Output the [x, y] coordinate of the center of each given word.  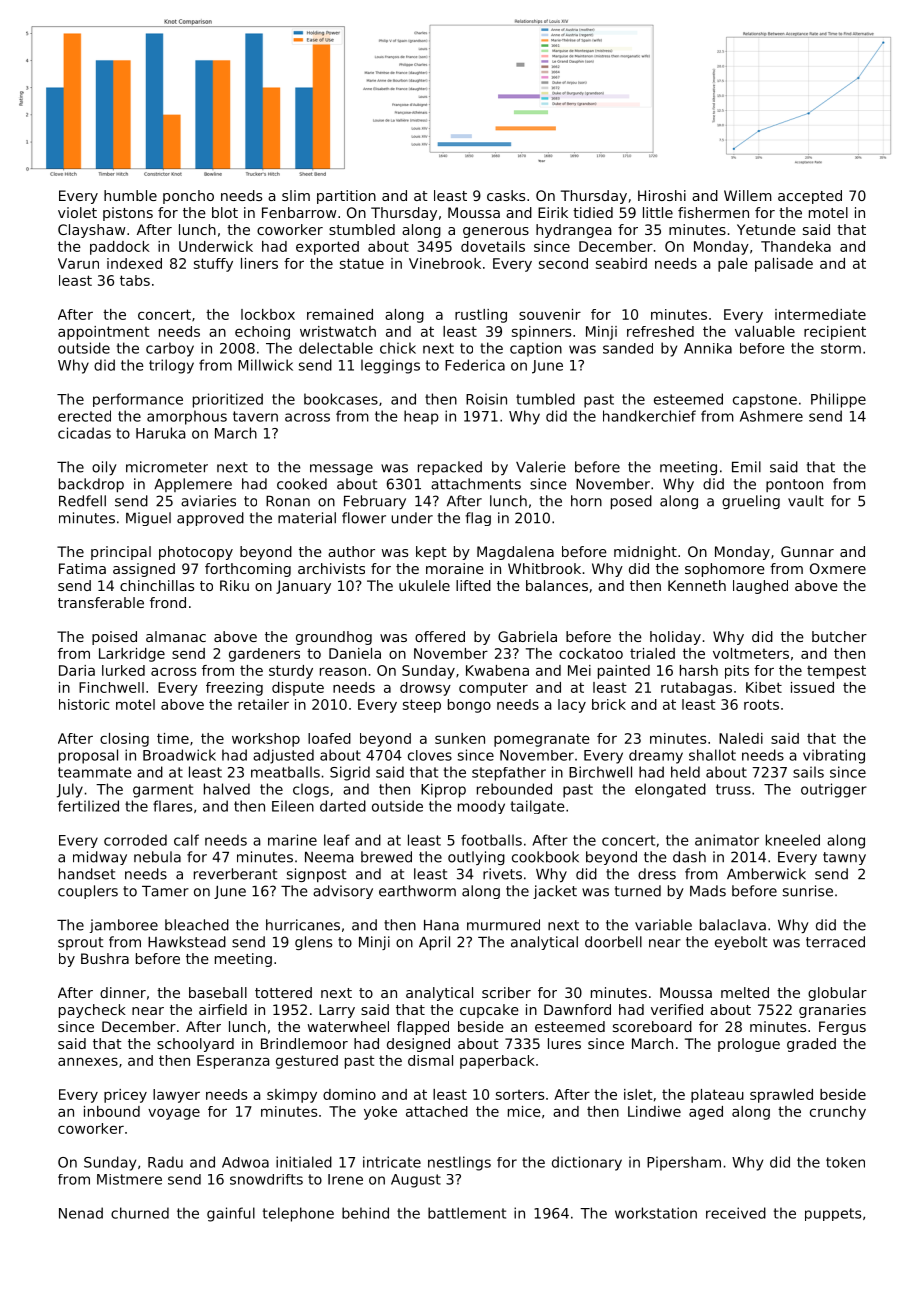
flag [478, 519]
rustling [481, 316]
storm [841, 348]
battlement [467, 1213]
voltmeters [751, 653]
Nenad [81, 1213]
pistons [128, 214]
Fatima [82, 568]
